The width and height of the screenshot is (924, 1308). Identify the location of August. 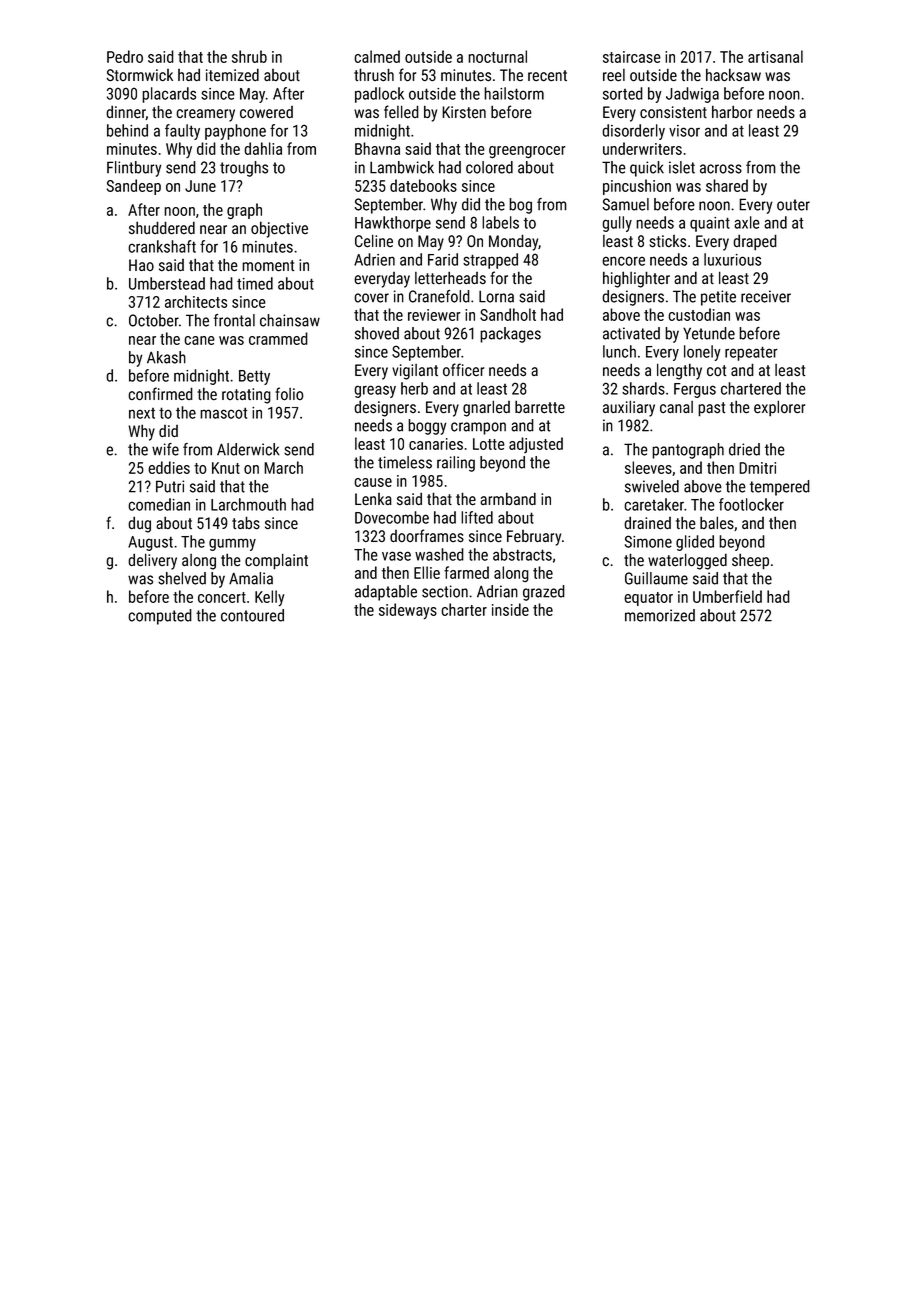
(150, 543).
